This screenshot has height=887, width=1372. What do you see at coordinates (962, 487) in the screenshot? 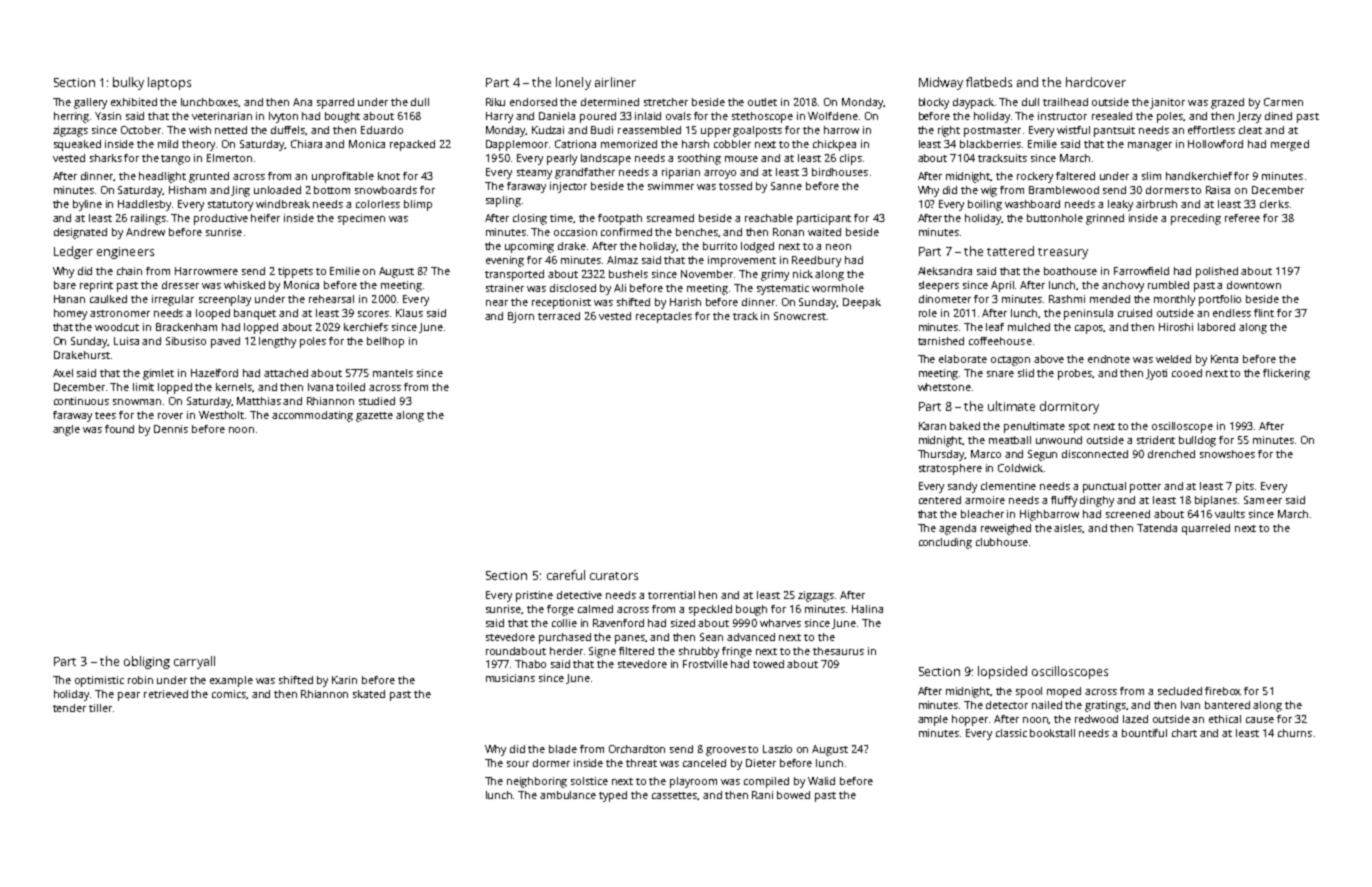
I see `sandy` at bounding box center [962, 487].
